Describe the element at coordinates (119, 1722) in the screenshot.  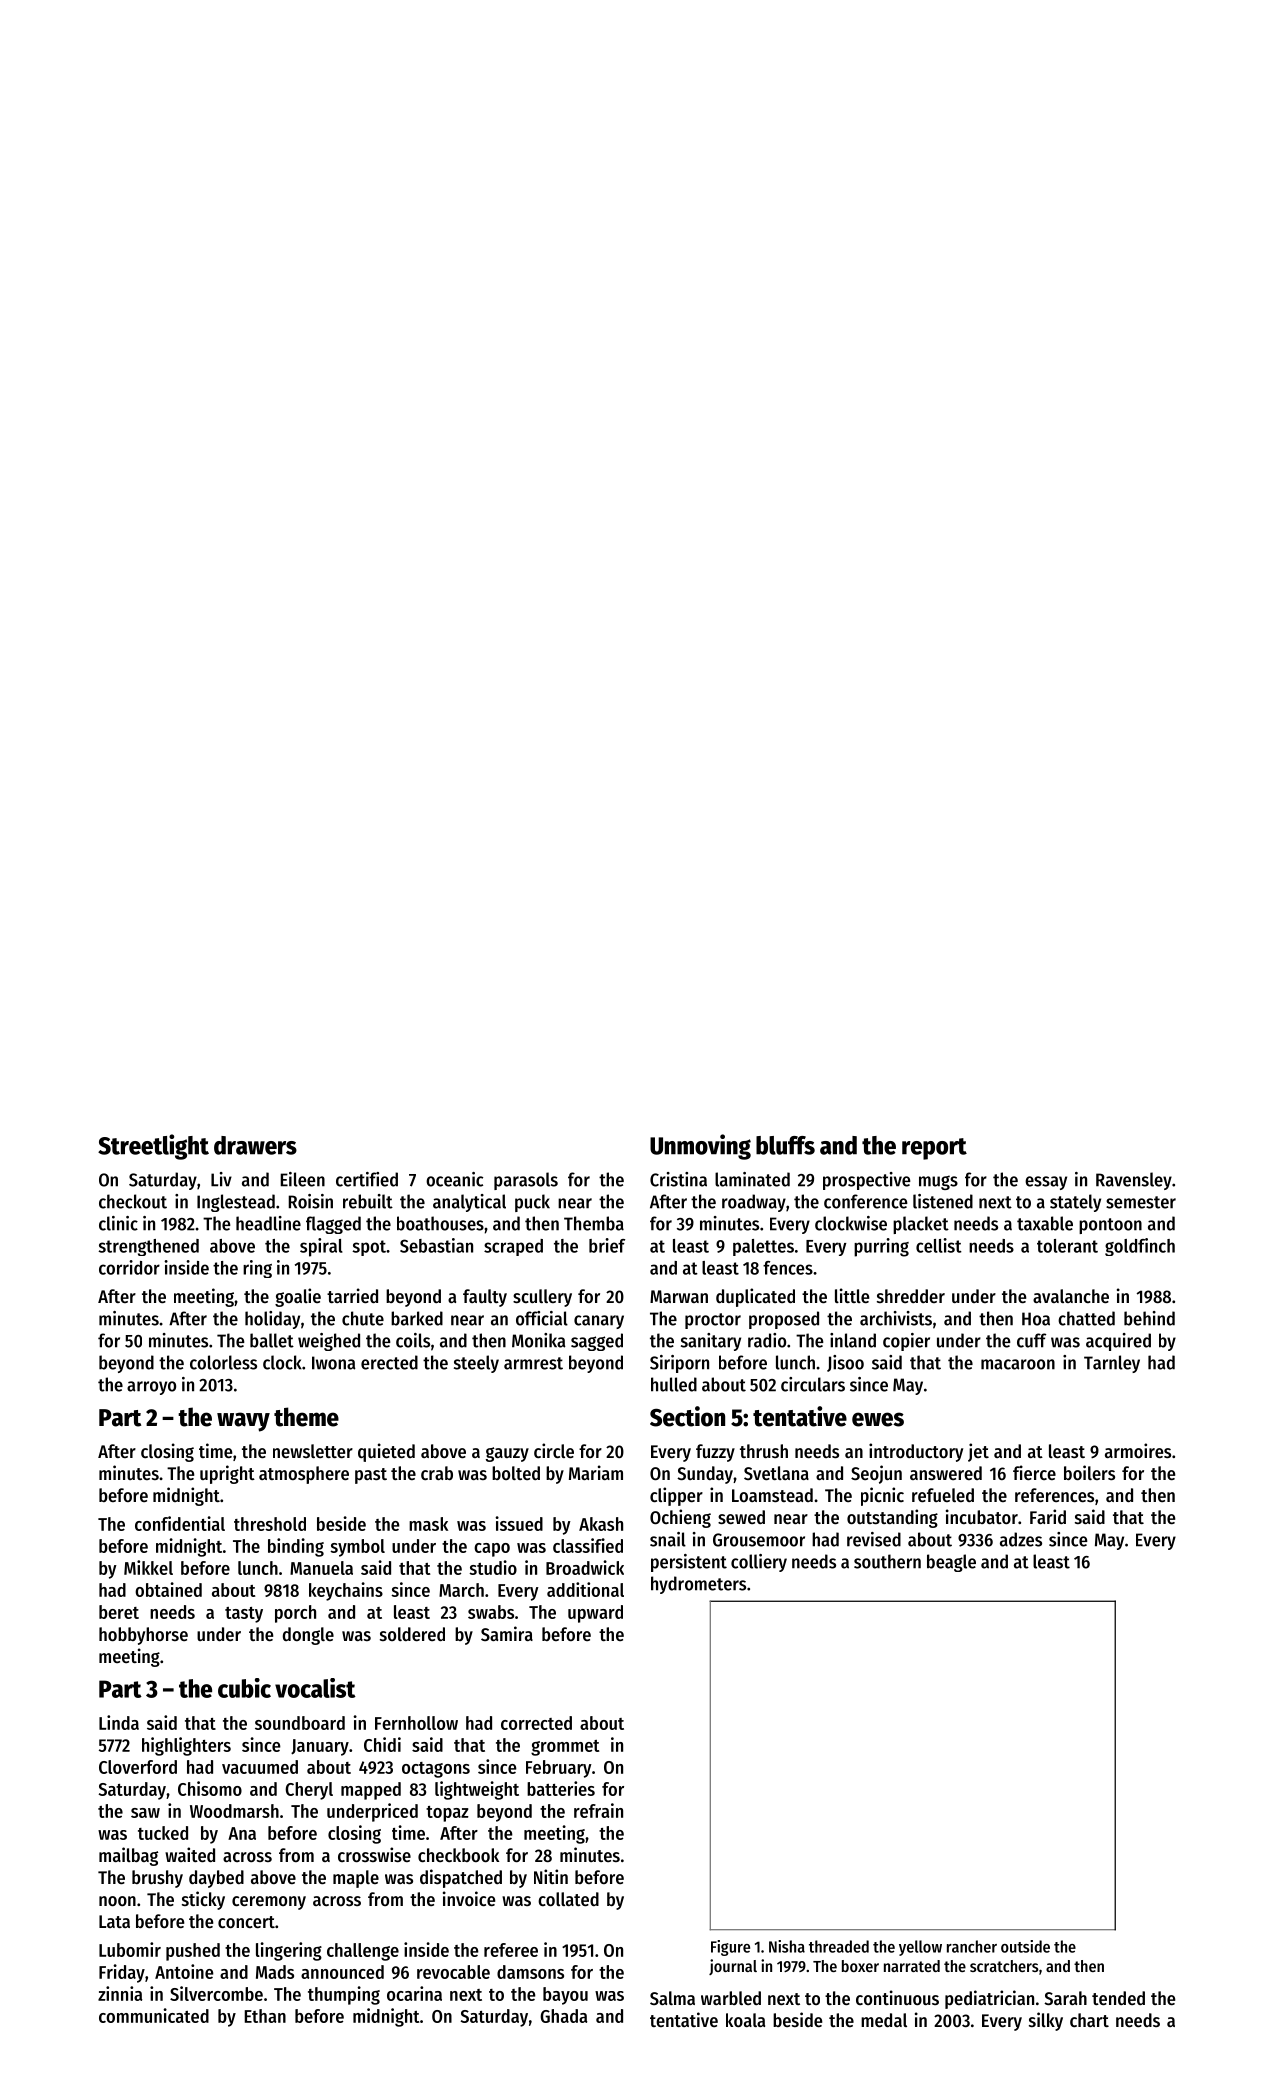
I see `Linda` at that location.
